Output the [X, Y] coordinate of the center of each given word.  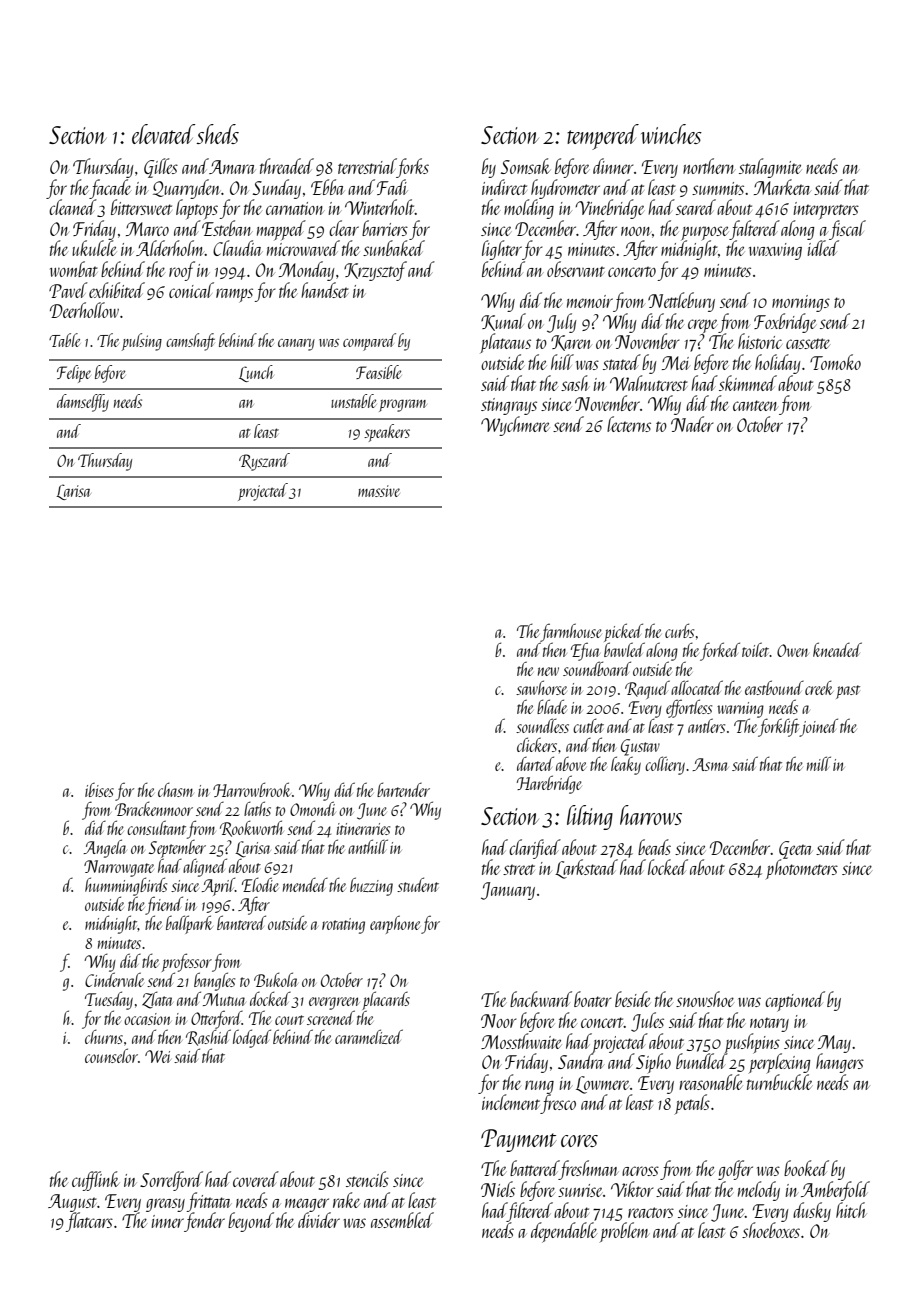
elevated [163, 134]
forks [413, 168]
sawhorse [541, 687]
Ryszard [264, 462]
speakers [387, 433]
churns [104, 1037]
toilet [756, 649]
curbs [679, 630]
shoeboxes [771, 1230]
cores [579, 1141]
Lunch [256, 373]
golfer [735, 1170]
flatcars [89, 1222]
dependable [564, 1232]
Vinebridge [610, 209]
